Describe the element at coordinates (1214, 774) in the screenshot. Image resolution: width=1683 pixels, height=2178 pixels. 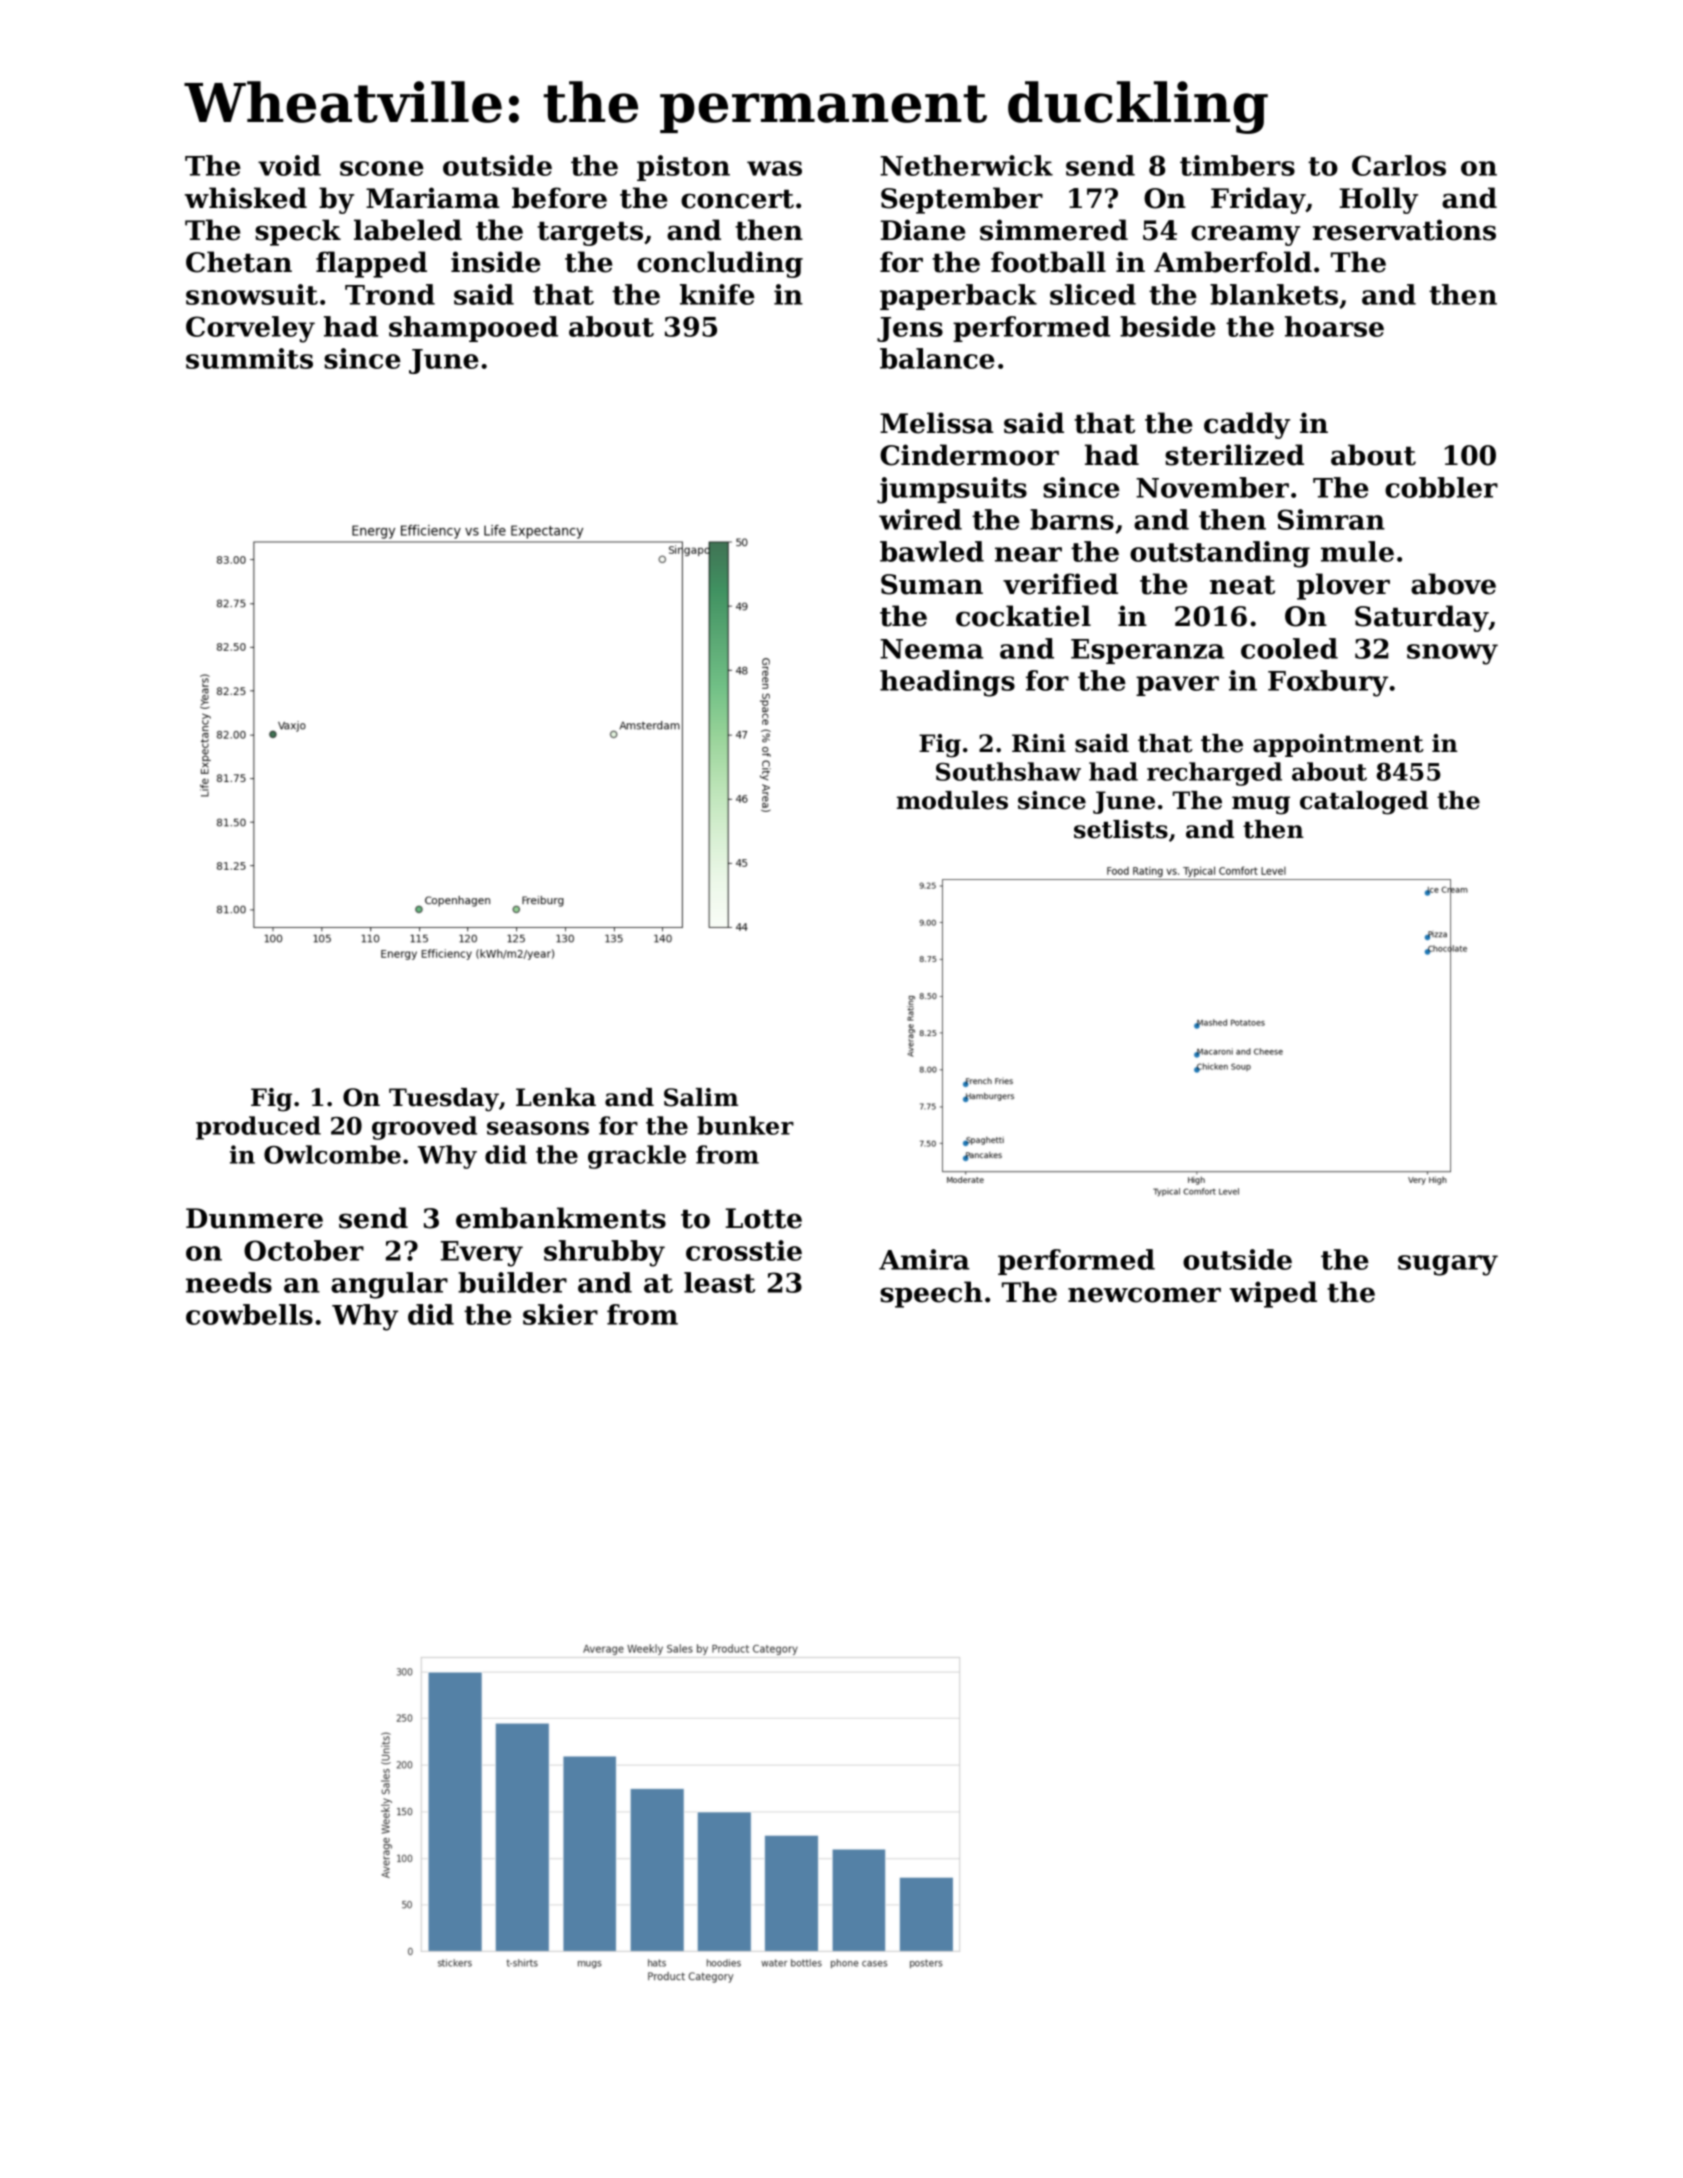
I see `recharged` at that location.
